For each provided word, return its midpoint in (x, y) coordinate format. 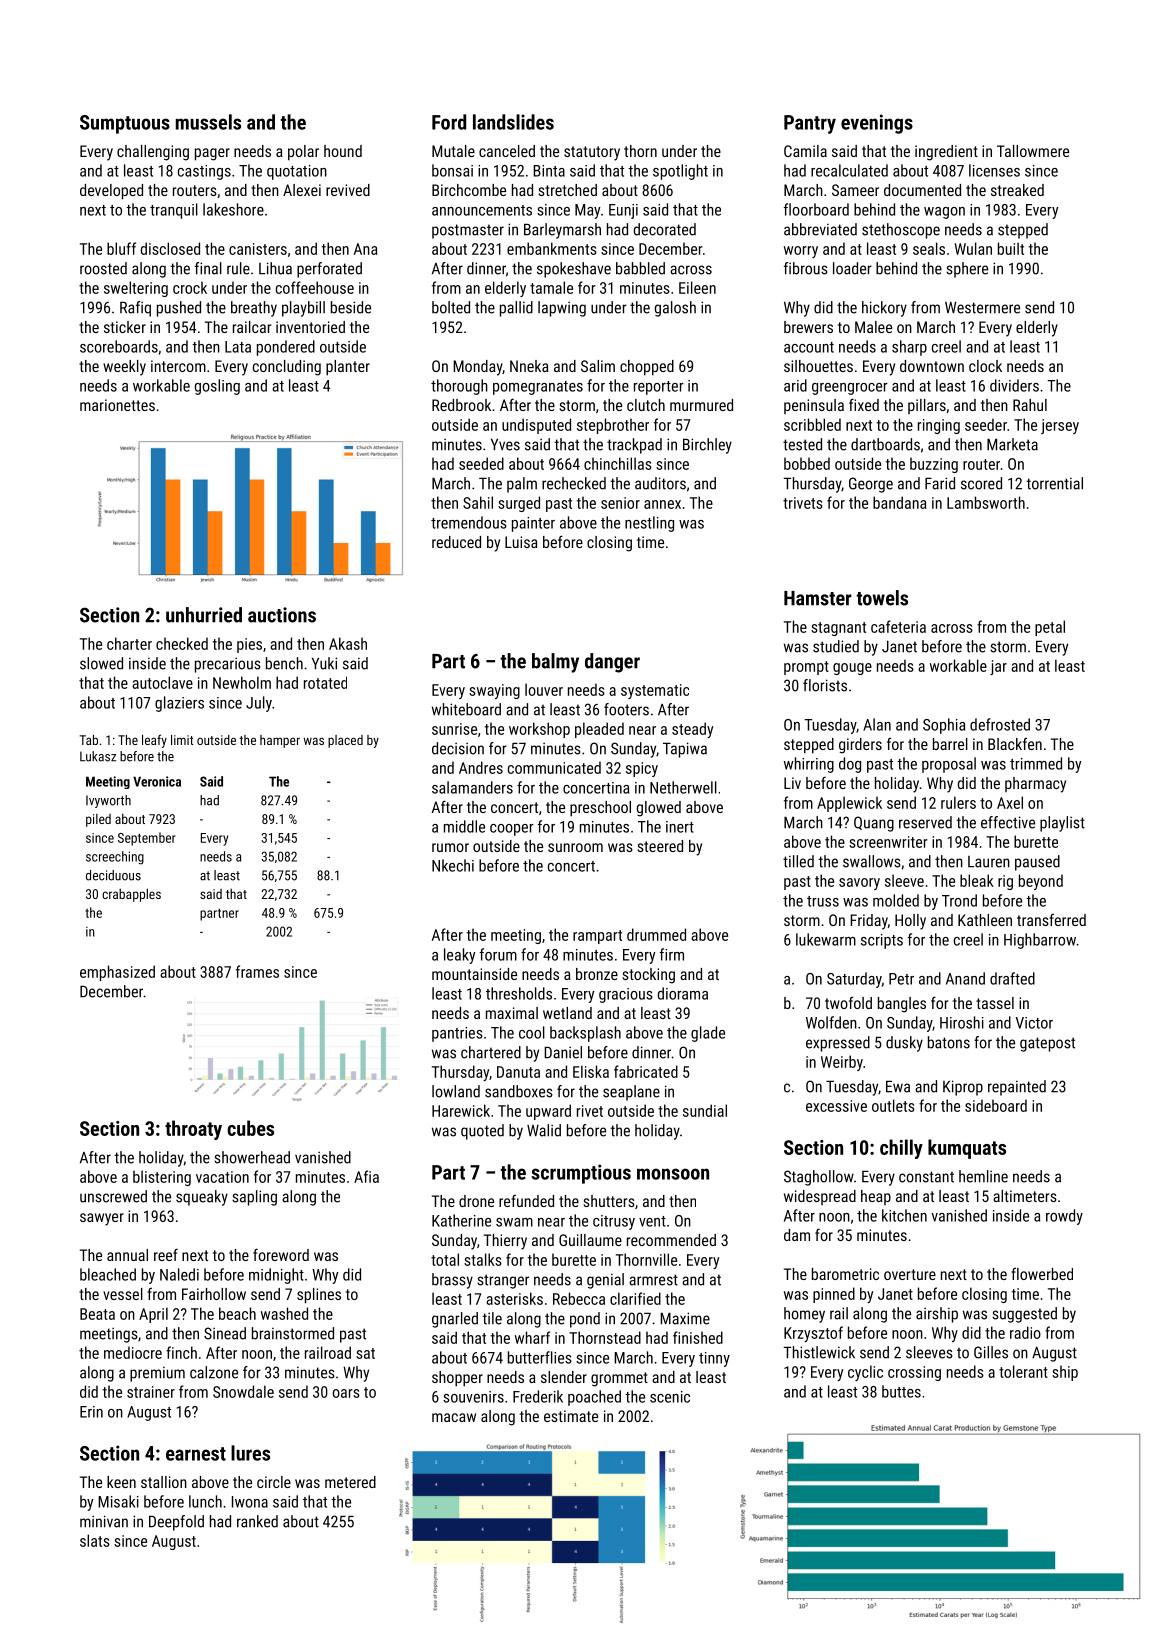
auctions (282, 615)
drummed (656, 934)
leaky (460, 956)
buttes (901, 1391)
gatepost (1047, 1044)
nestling (649, 524)
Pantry (810, 124)
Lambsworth (986, 502)
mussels (208, 122)
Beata (97, 1314)
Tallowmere (1033, 151)
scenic (670, 1397)
